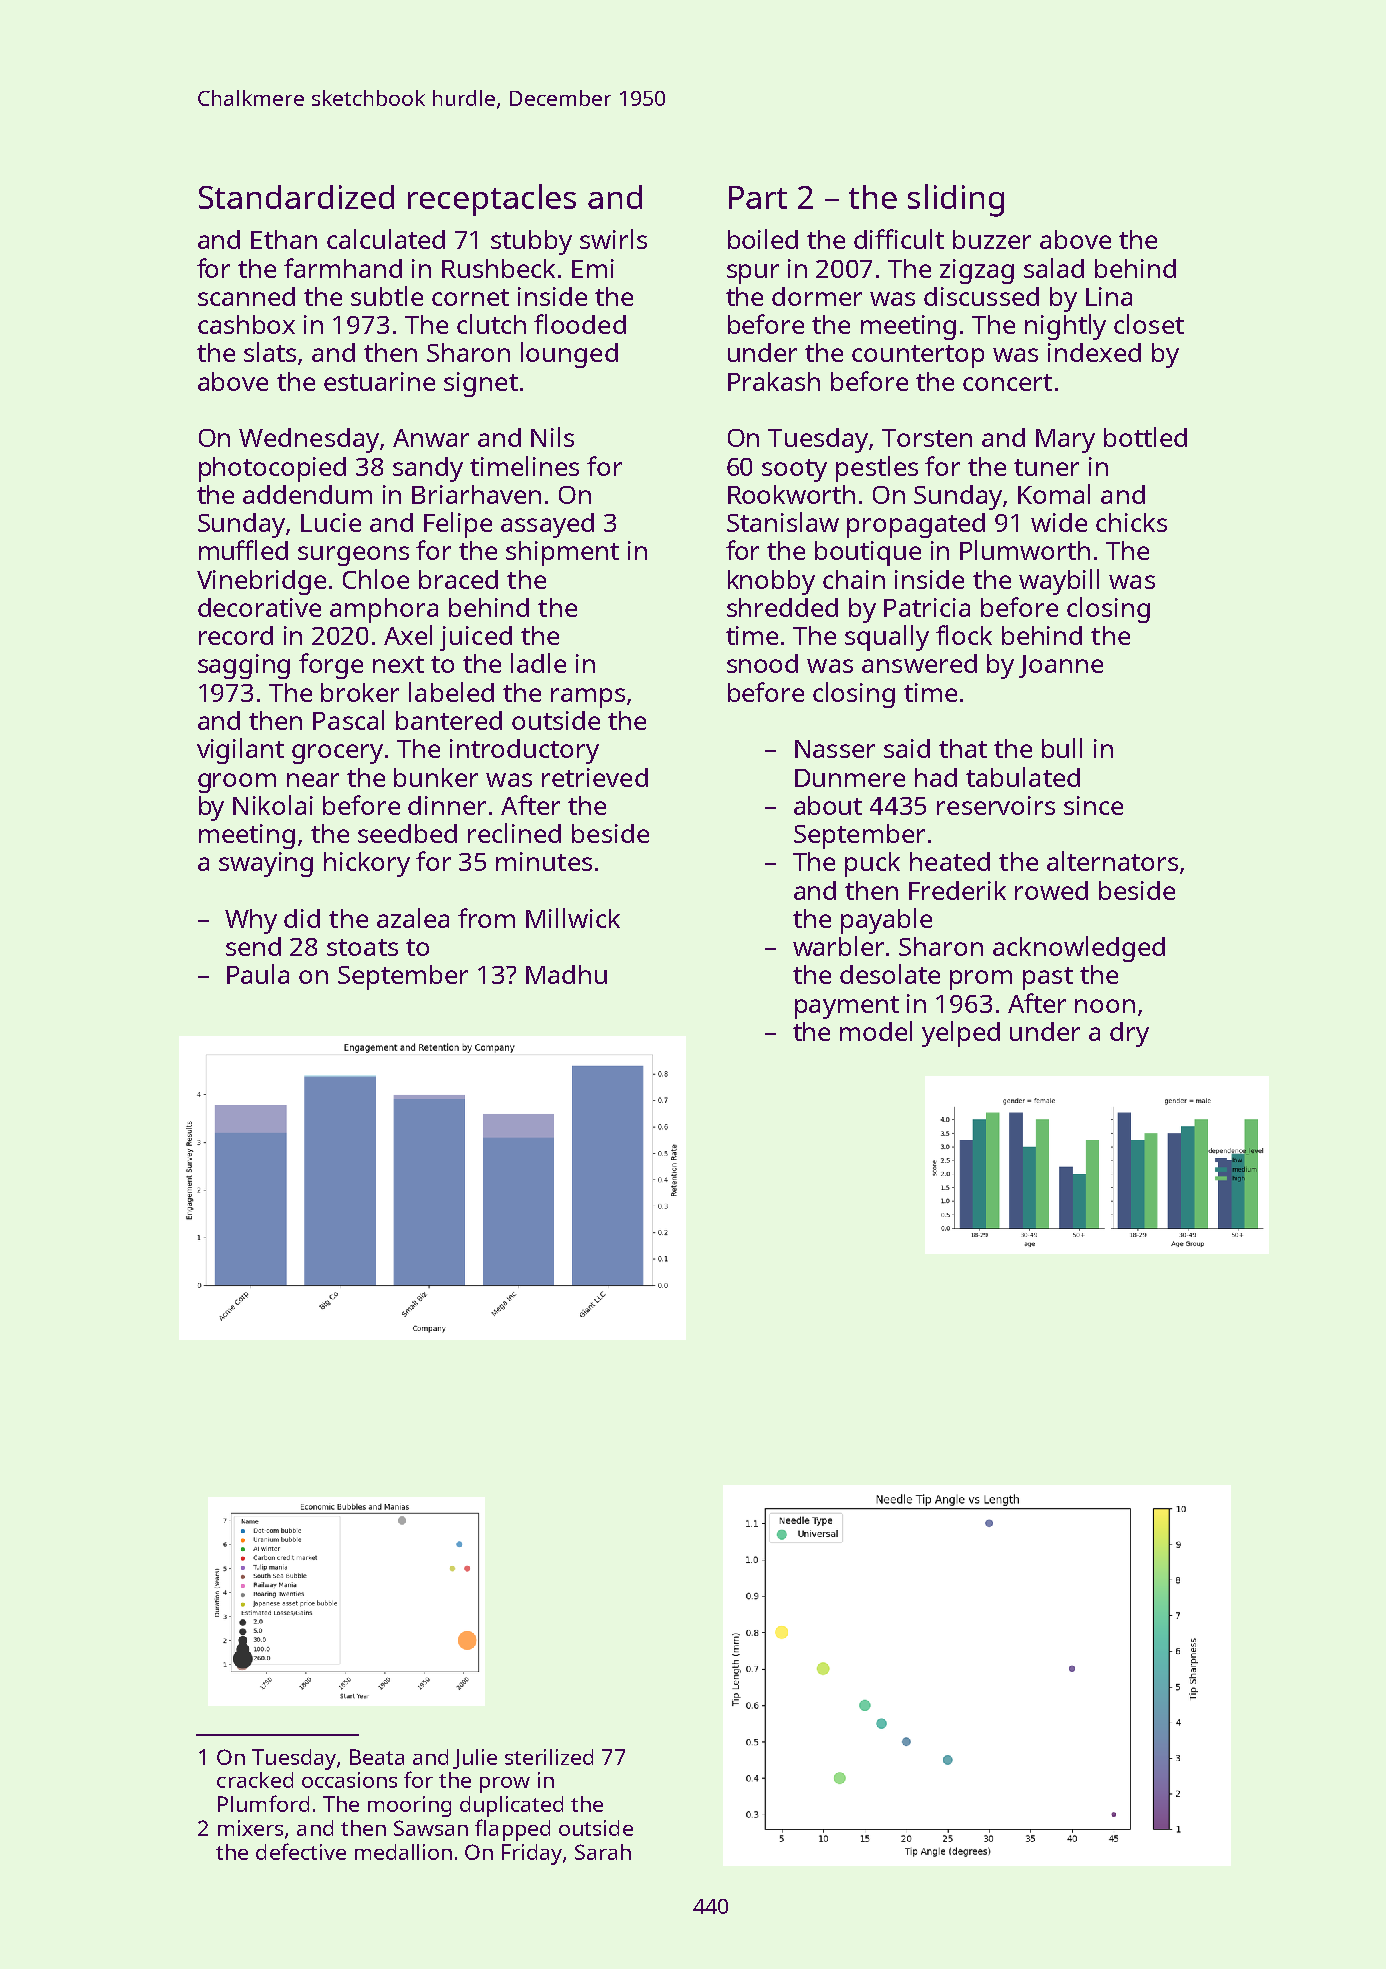 The image size is (1386, 1969). What do you see at coordinates (996, 805) in the screenshot?
I see `reservoirs` at bounding box center [996, 805].
